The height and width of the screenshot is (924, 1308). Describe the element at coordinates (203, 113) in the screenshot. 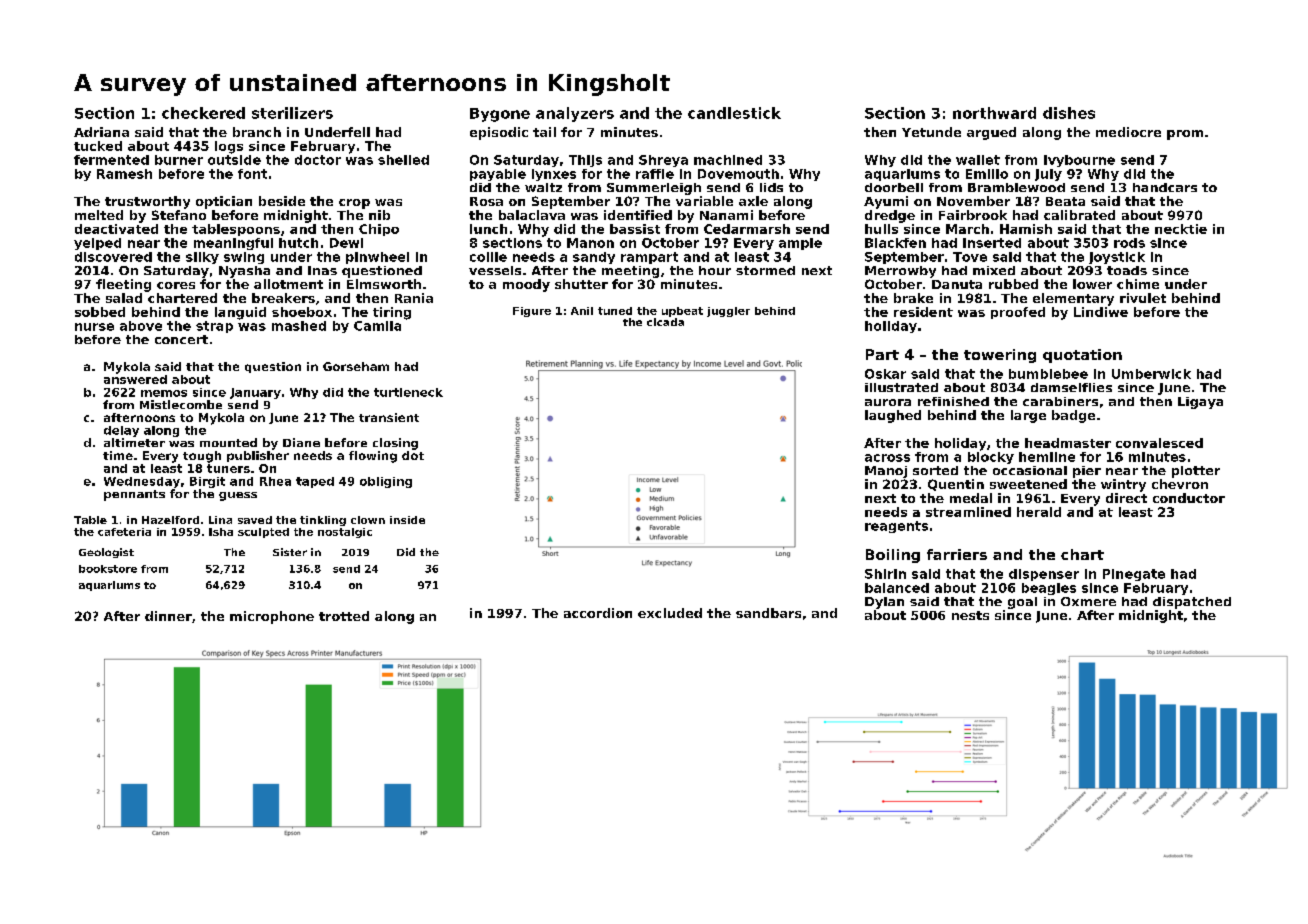

I see `checkered` at that location.
